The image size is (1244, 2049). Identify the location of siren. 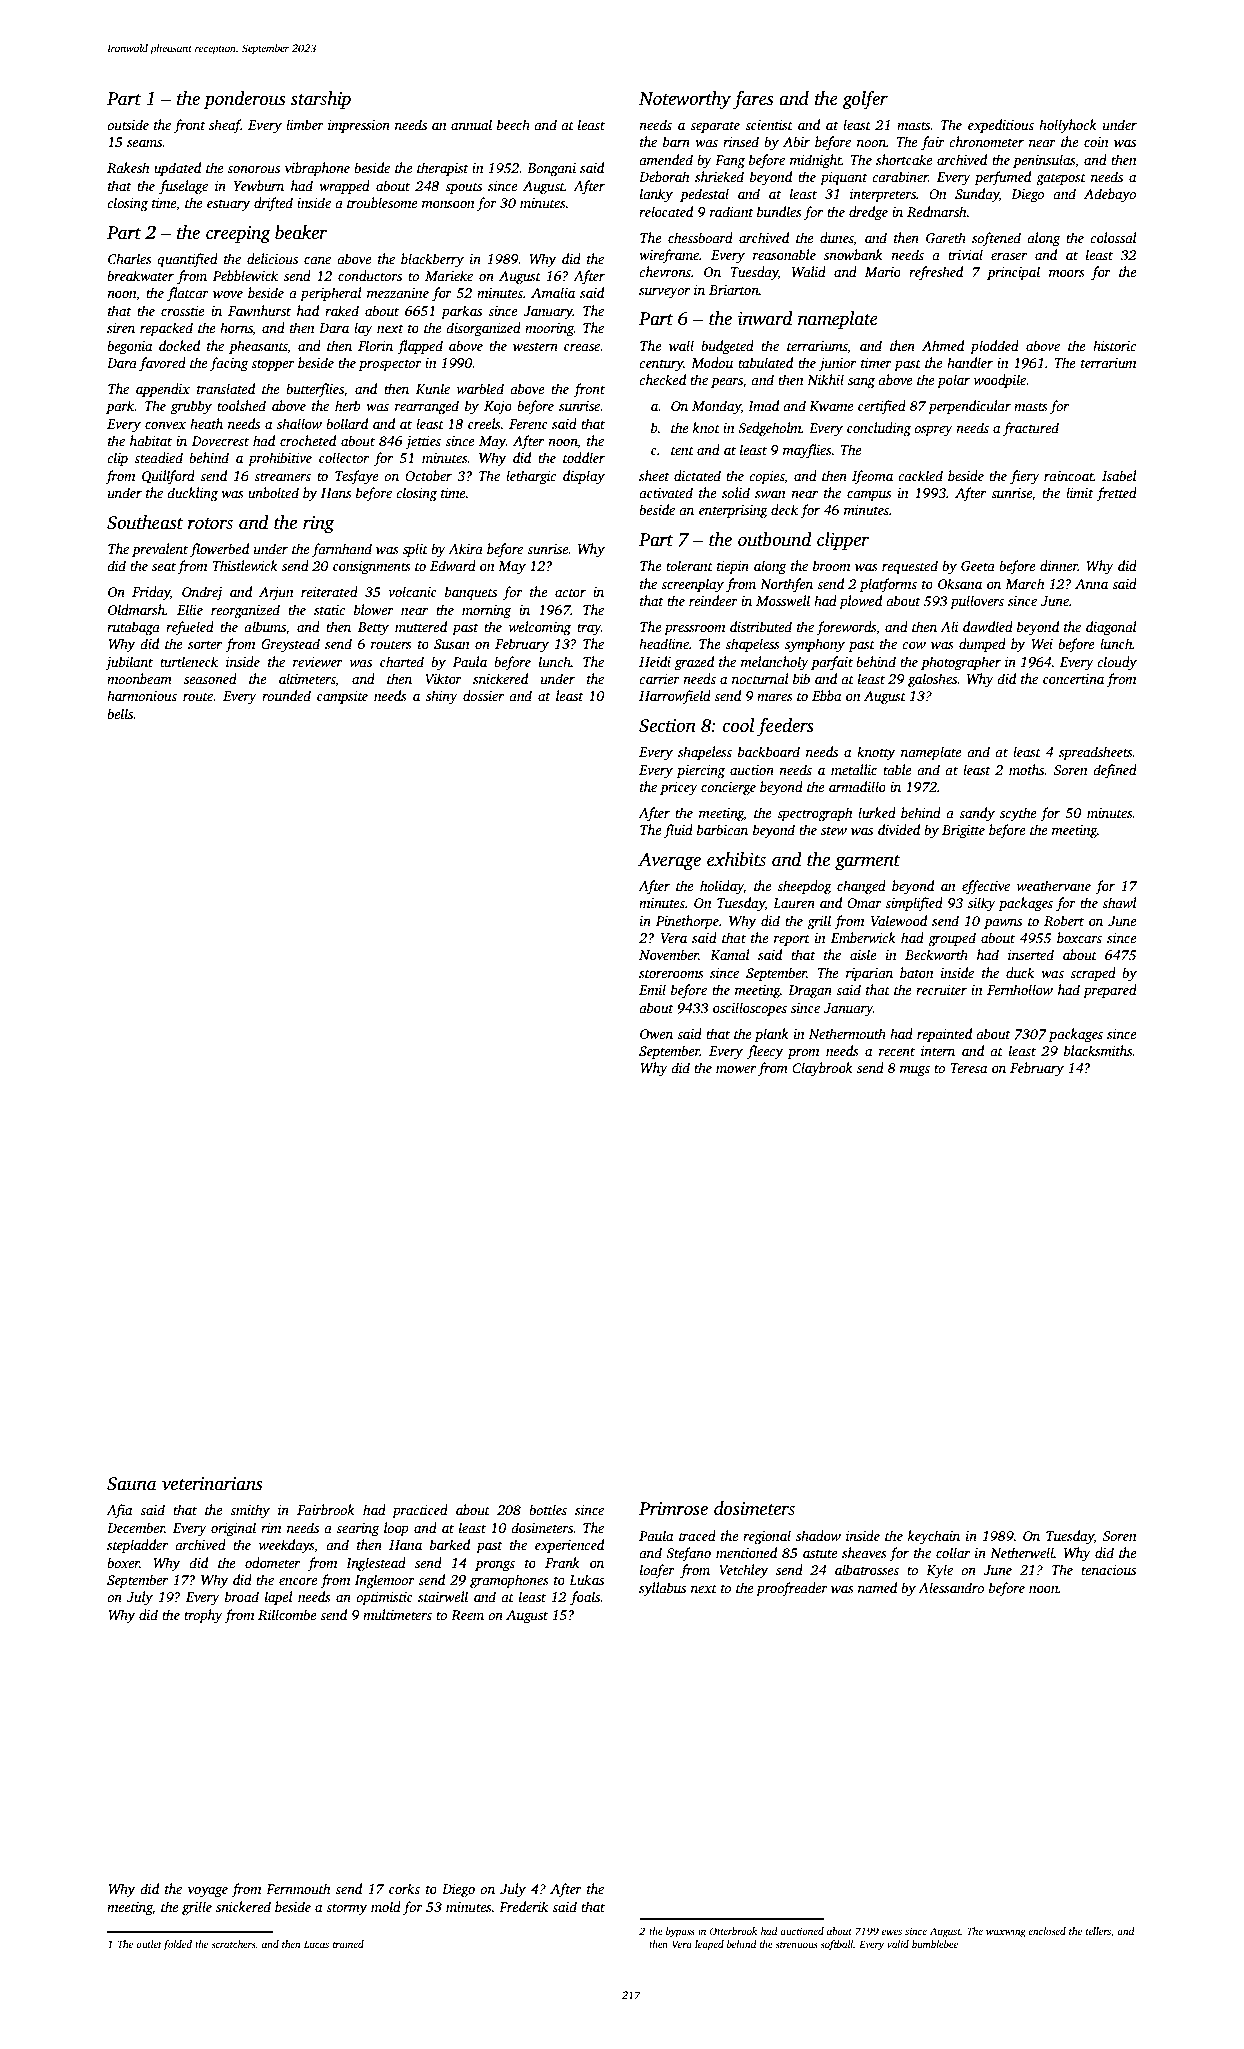
(121, 328).
